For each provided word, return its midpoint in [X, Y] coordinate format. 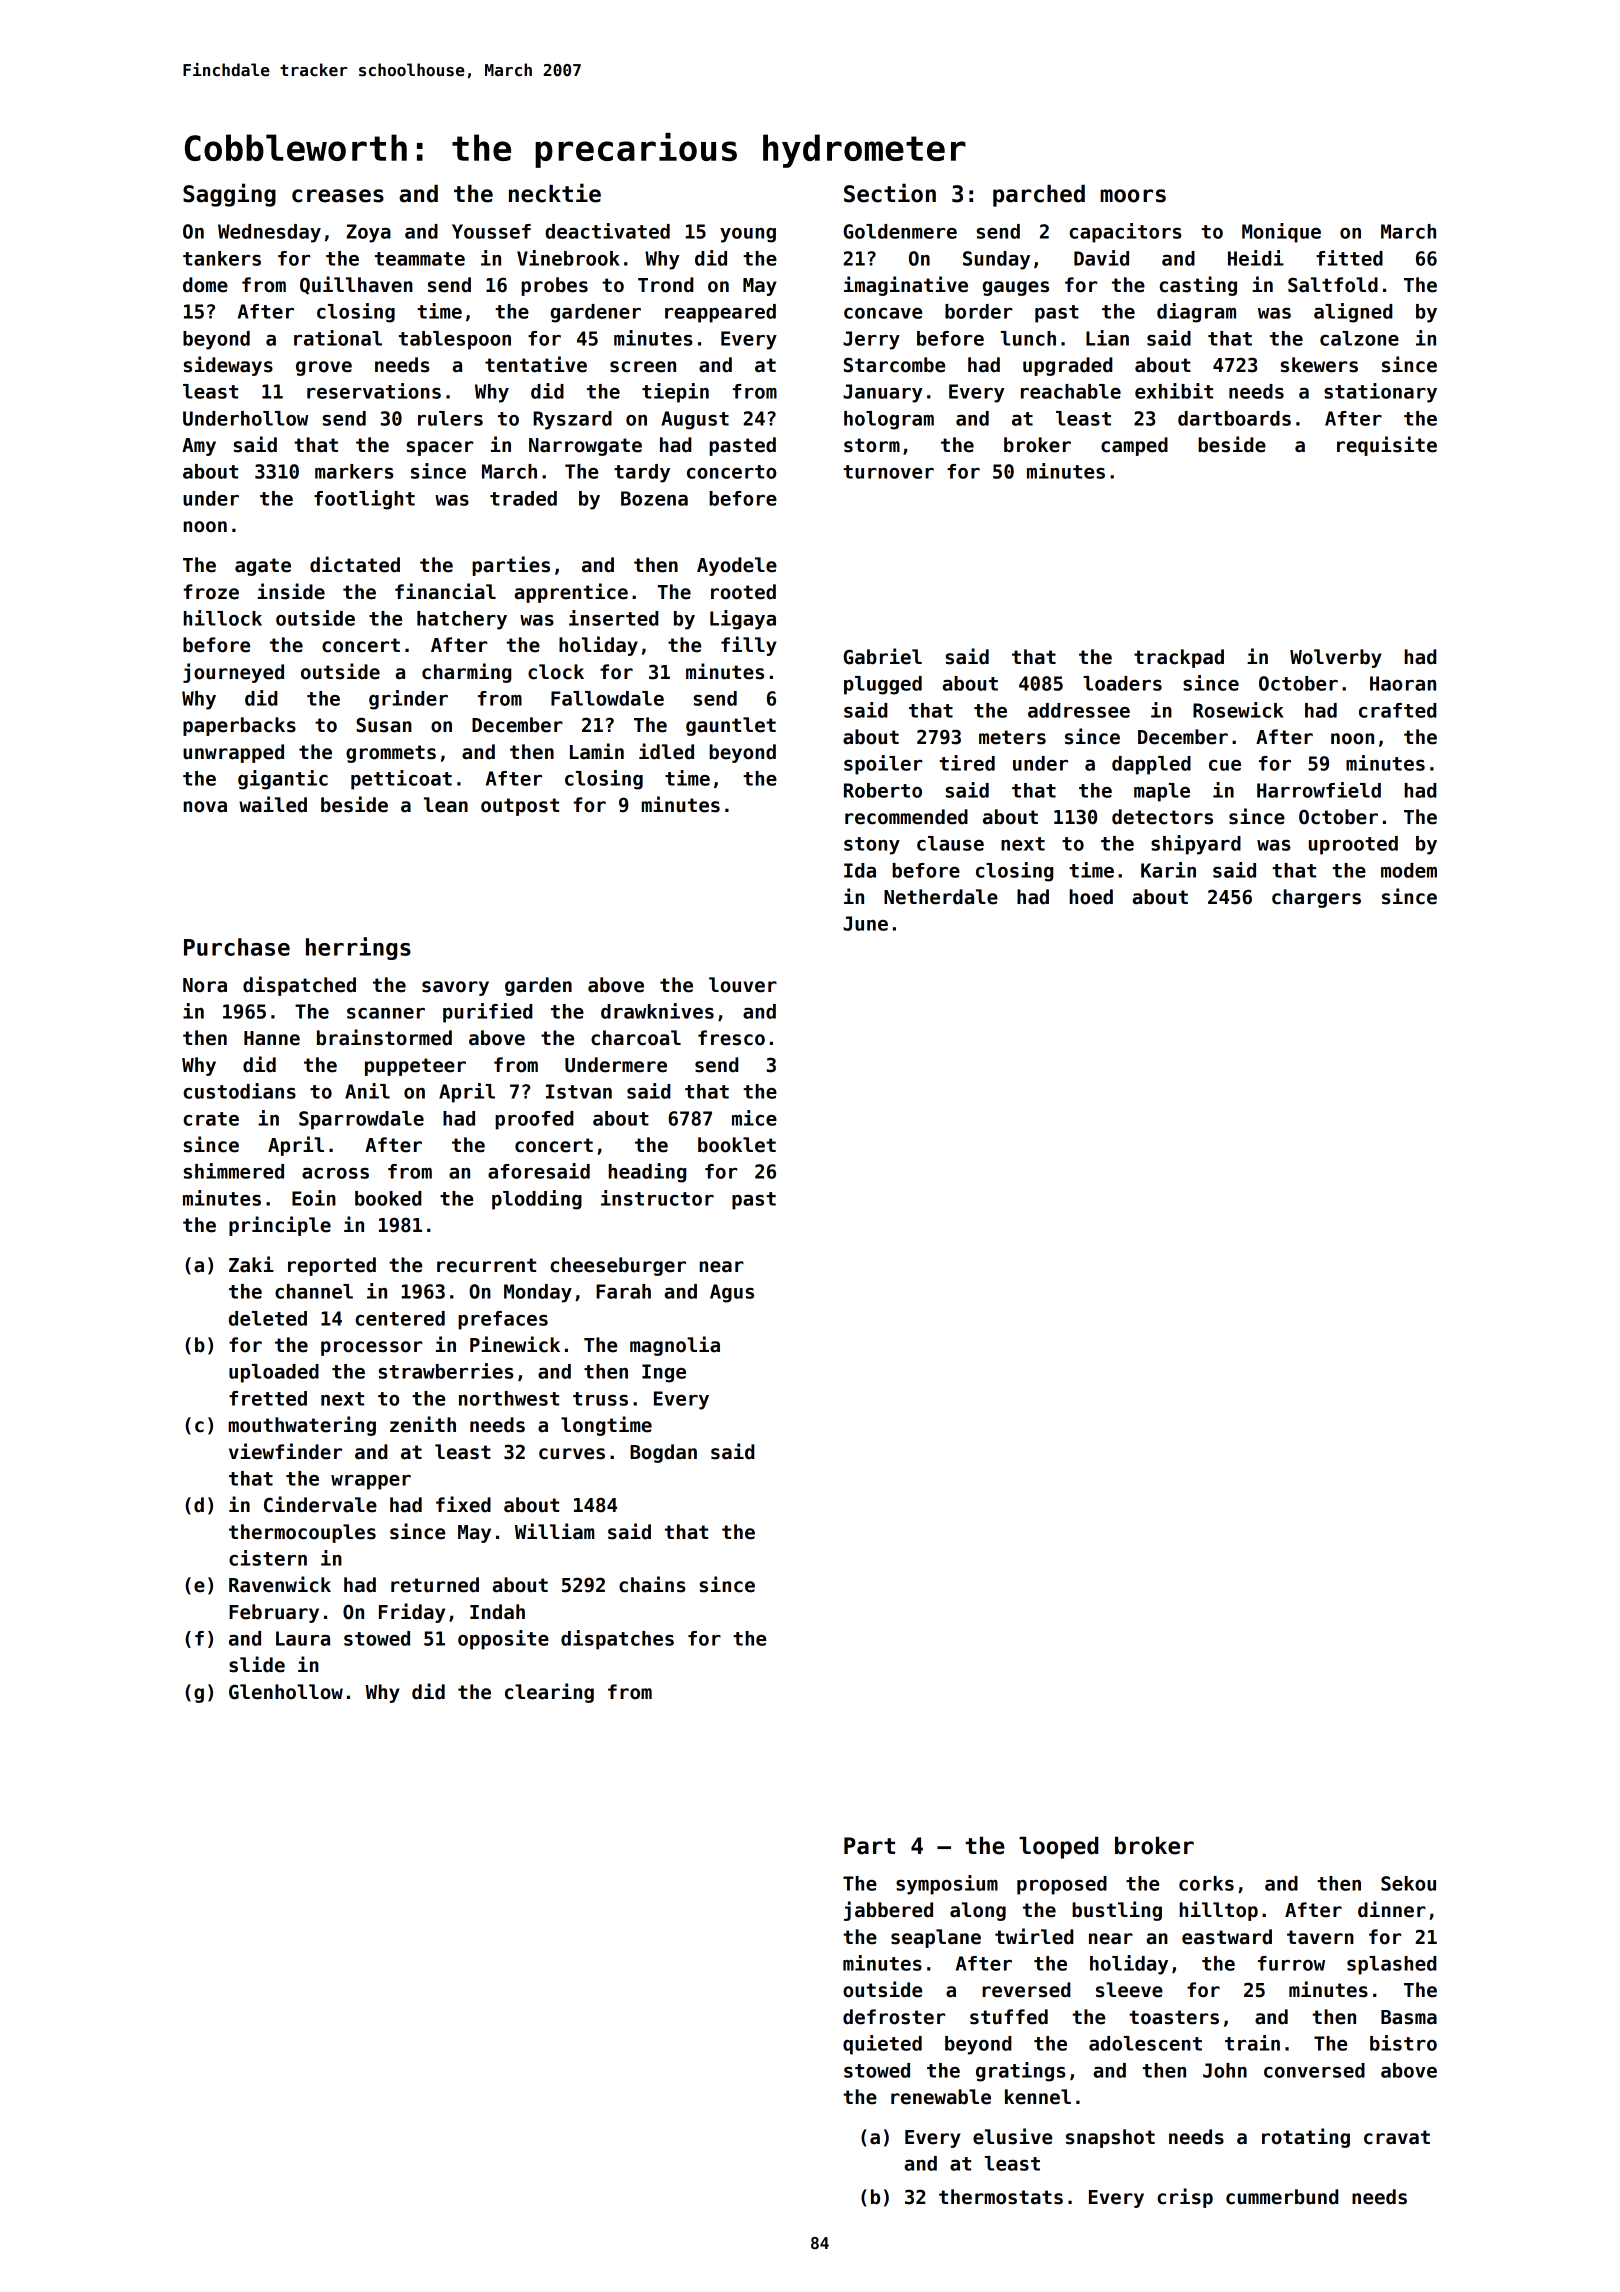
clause [950, 843]
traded [523, 498]
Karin [1168, 870]
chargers [1316, 898]
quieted [882, 2045]
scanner [386, 1013]
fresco [731, 1038]
